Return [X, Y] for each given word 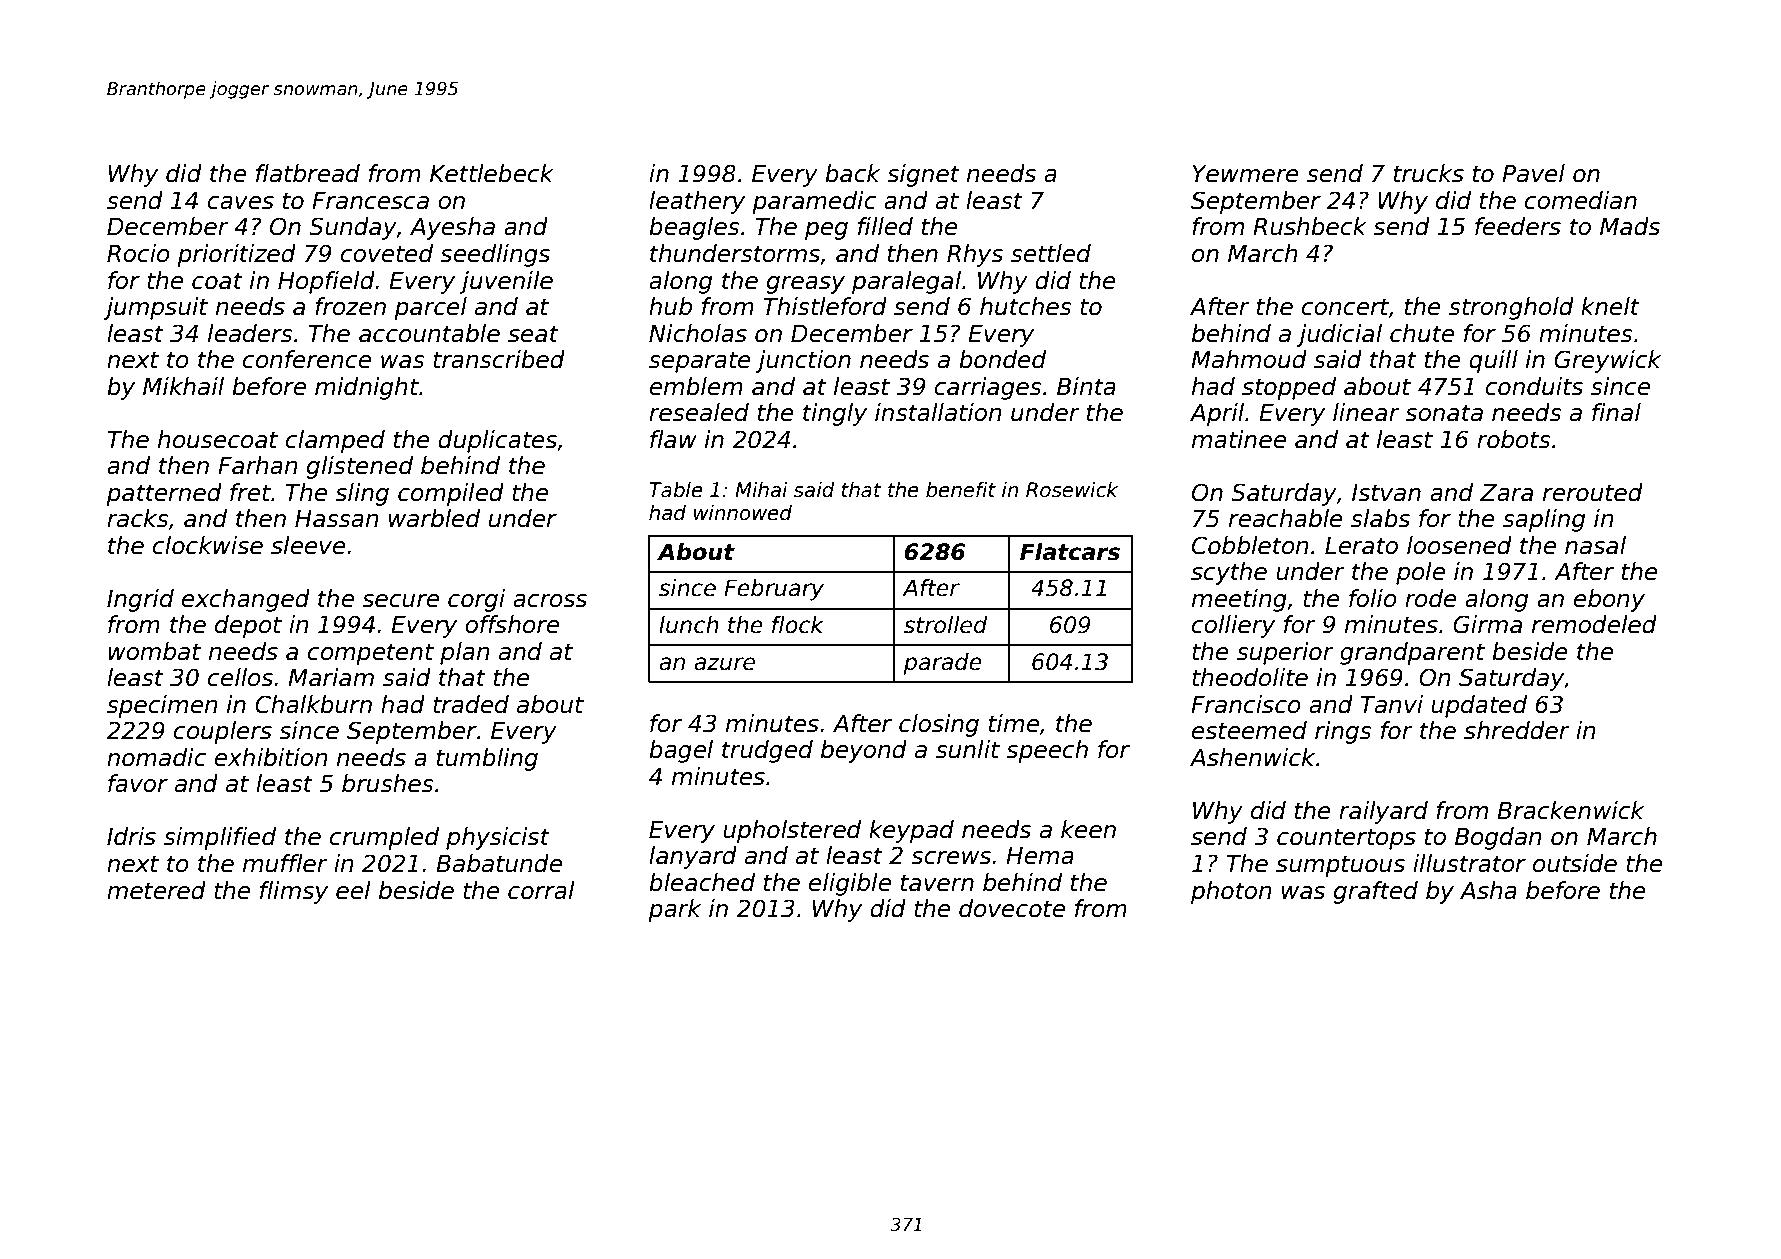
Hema [1040, 856]
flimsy [294, 892]
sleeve [308, 545]
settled [1051, 253]
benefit [961, 490]
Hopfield [326, 282]
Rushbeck [1310, 226]
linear [1366, 412]
